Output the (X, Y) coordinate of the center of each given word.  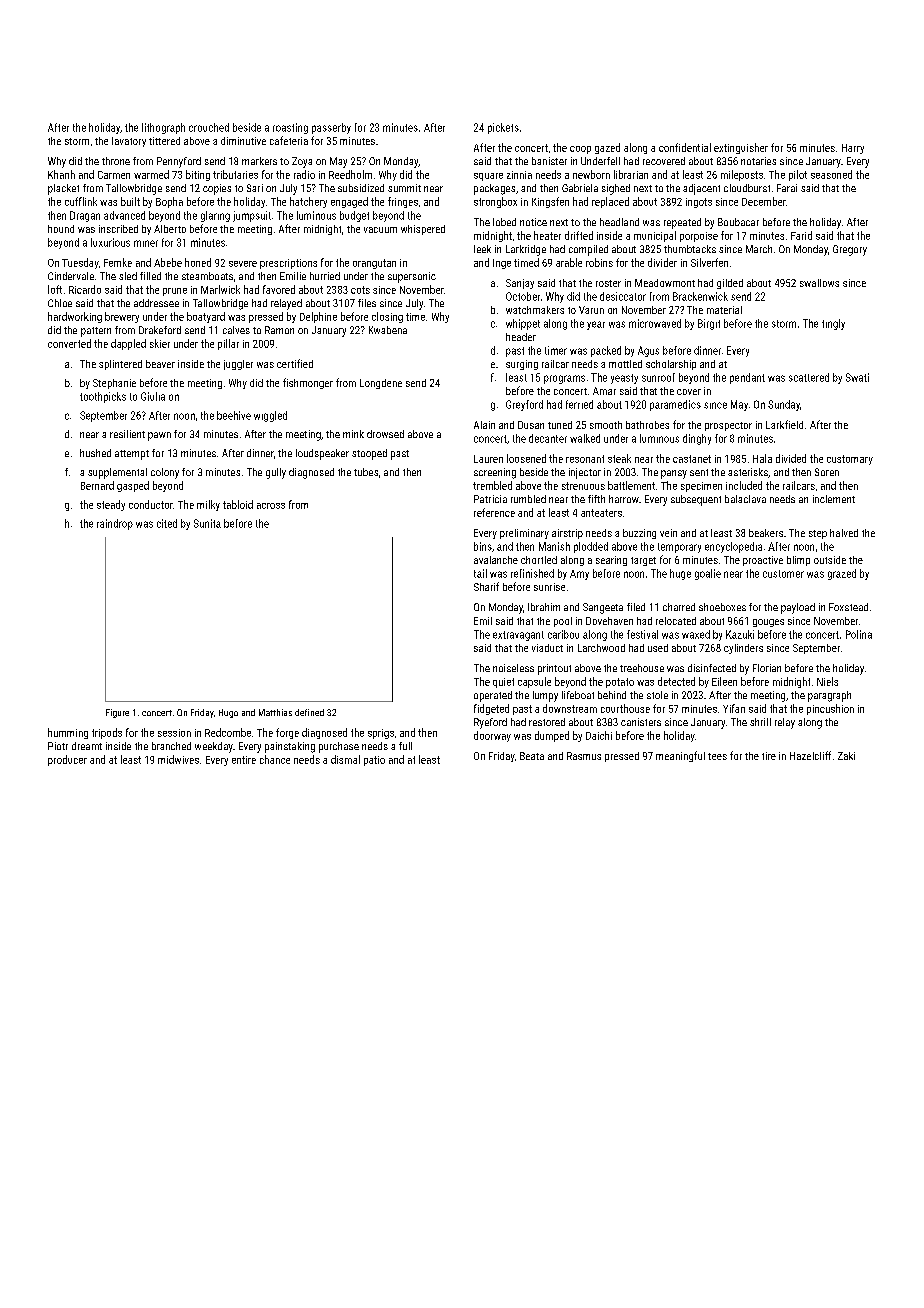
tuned (560, 425)
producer (67, 760)
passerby (331, 128)
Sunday (784, 405)
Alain (484, 425)
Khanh (61, 174)
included (744, 485)
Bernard (97, 485)
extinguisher (741, 148)
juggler (238, 365)
